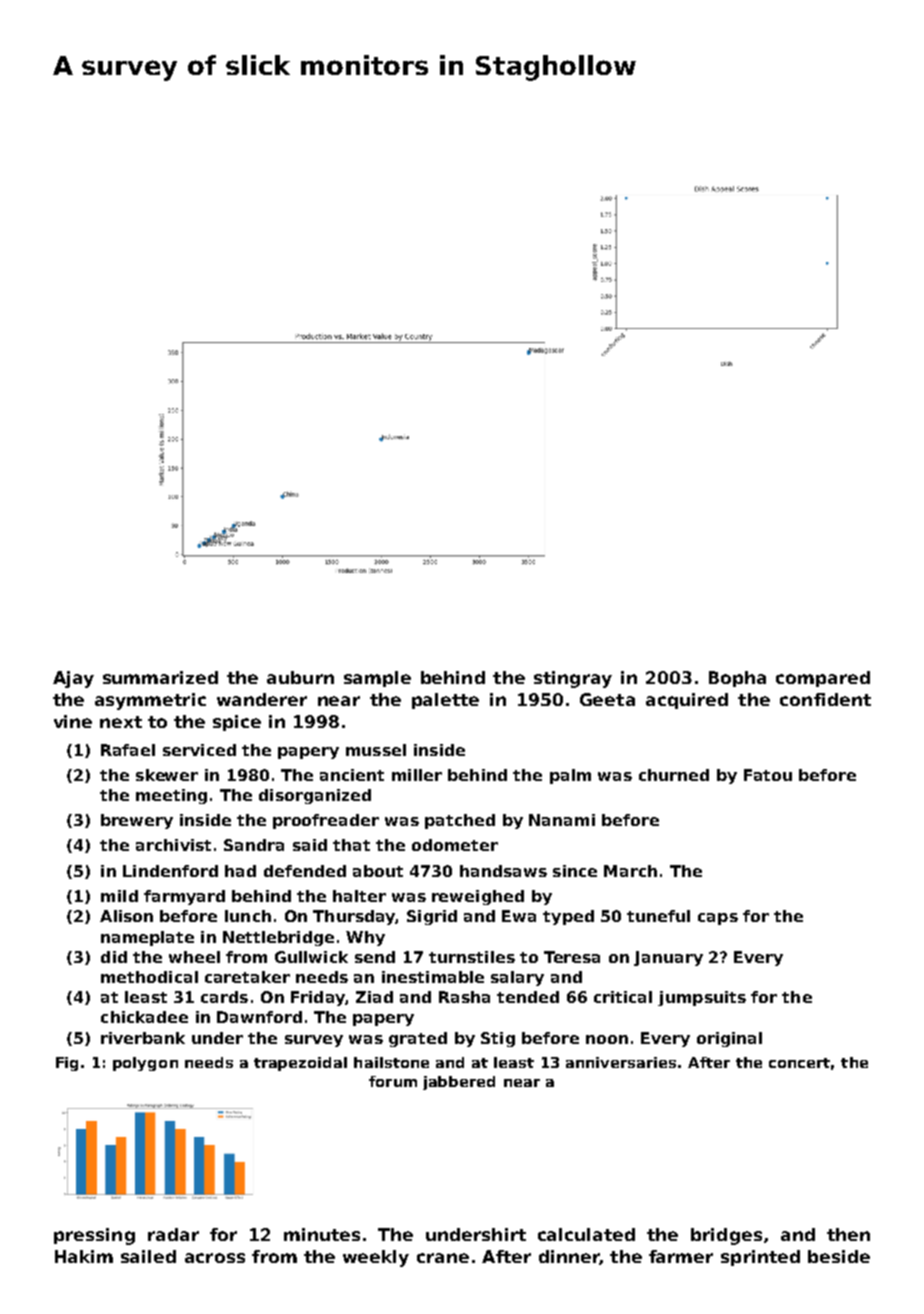  Describe the element at coordinates (455, 845) in the screenshot. I see `odometer` at that location.
